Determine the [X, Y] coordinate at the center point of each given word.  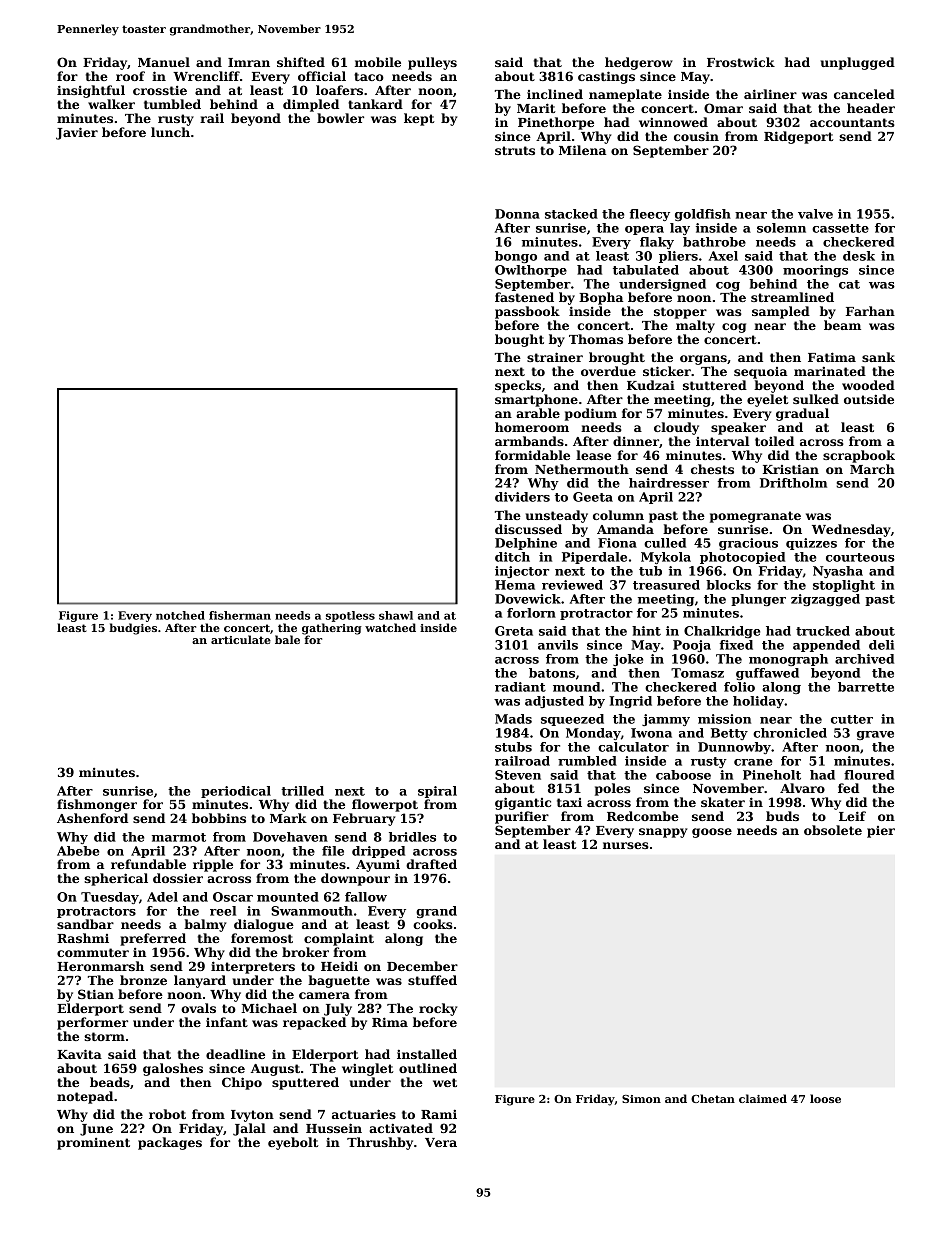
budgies [133, 629]
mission [724, 719]
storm [104, 1036]
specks [518, 386]
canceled [864, 94]
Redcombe [643, 816]
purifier [522, 817]
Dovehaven [290, 837]
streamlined [792, 297]
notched [180, 615]
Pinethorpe [556, 123]
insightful [91, 91]
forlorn [531, 613]
